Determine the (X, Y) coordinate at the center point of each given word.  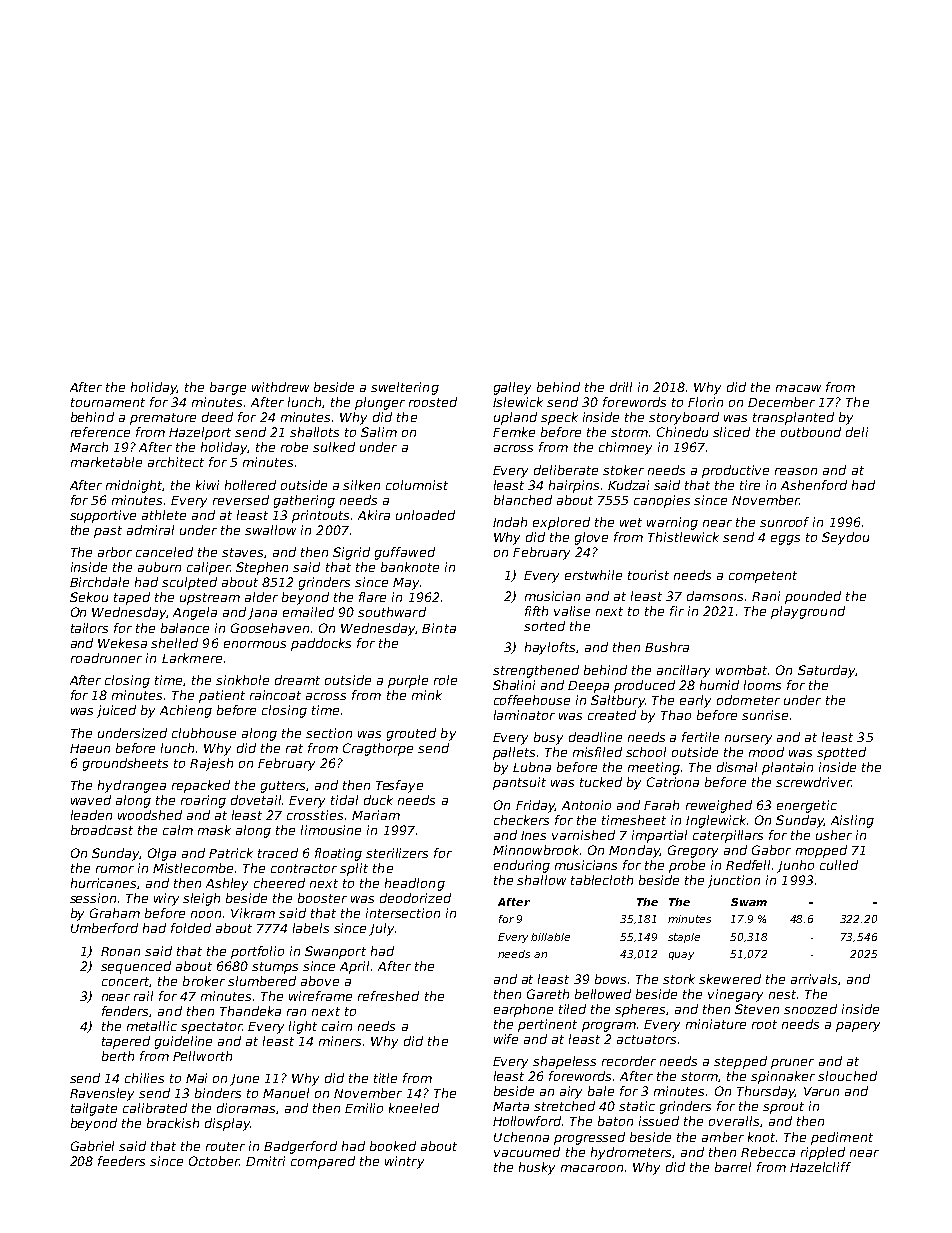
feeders (121, 1161)
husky (537, 1168)
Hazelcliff (820, 1167)
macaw (798, 388)
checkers (521, 820)
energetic (807, 806)
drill (621, 387)
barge (228, 388)
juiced (116, 711)
